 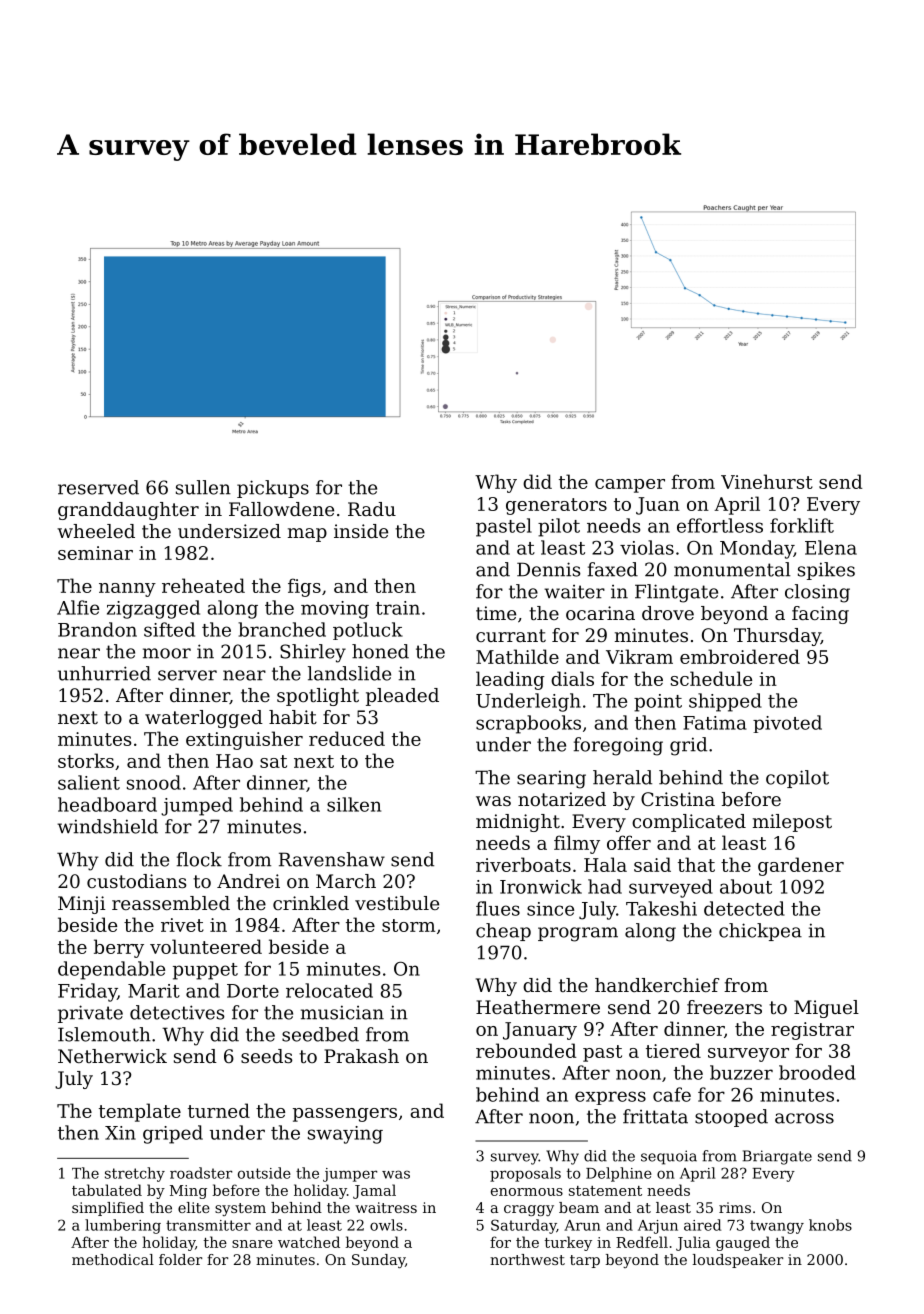 What do you see at coordinates (792, 823) in the screenshot?
I see `milepost` at bounding box center [792, 823].
